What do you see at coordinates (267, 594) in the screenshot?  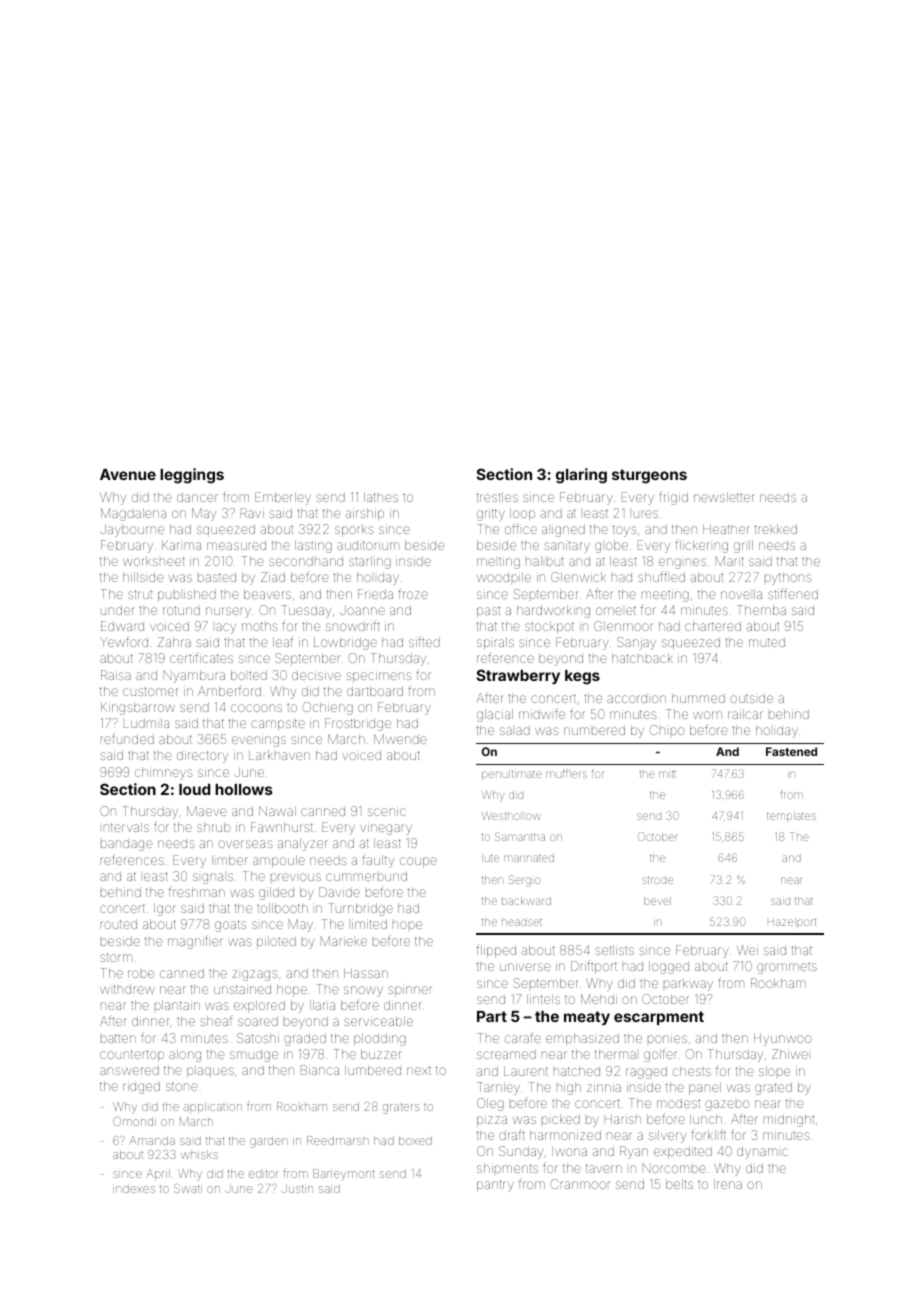 I see `beavers` at bounding box center [267, 594].
